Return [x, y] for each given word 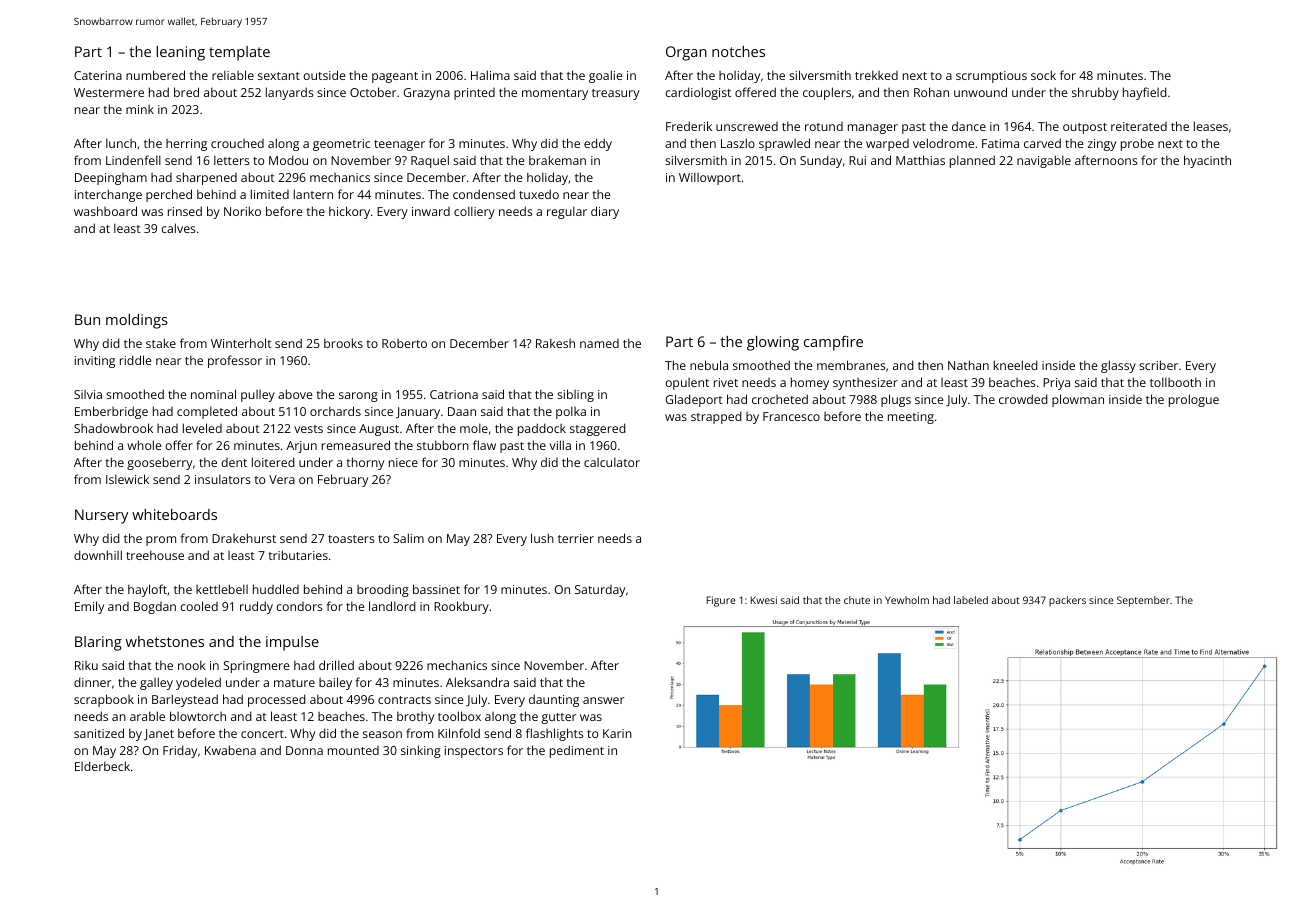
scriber [1158, 365]
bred [186, 92]
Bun [87, 319]
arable [147, 716]
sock [1043, 75]
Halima [490, 75]
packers [1067, 601]
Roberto [404, 343]
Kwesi [764, 600]
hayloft [147, 590]
